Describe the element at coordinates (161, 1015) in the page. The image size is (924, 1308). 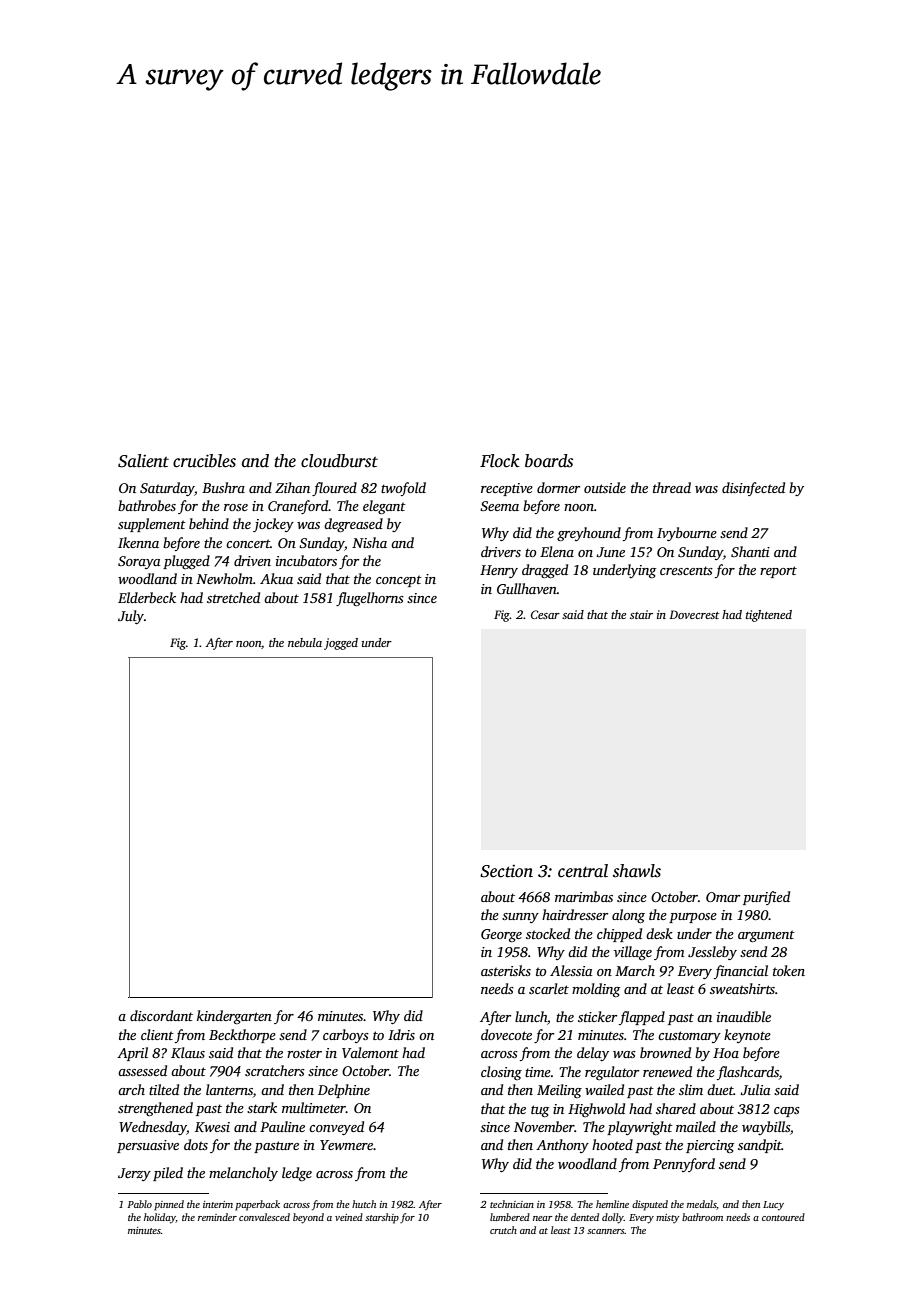
I see `discordant` at that location.
